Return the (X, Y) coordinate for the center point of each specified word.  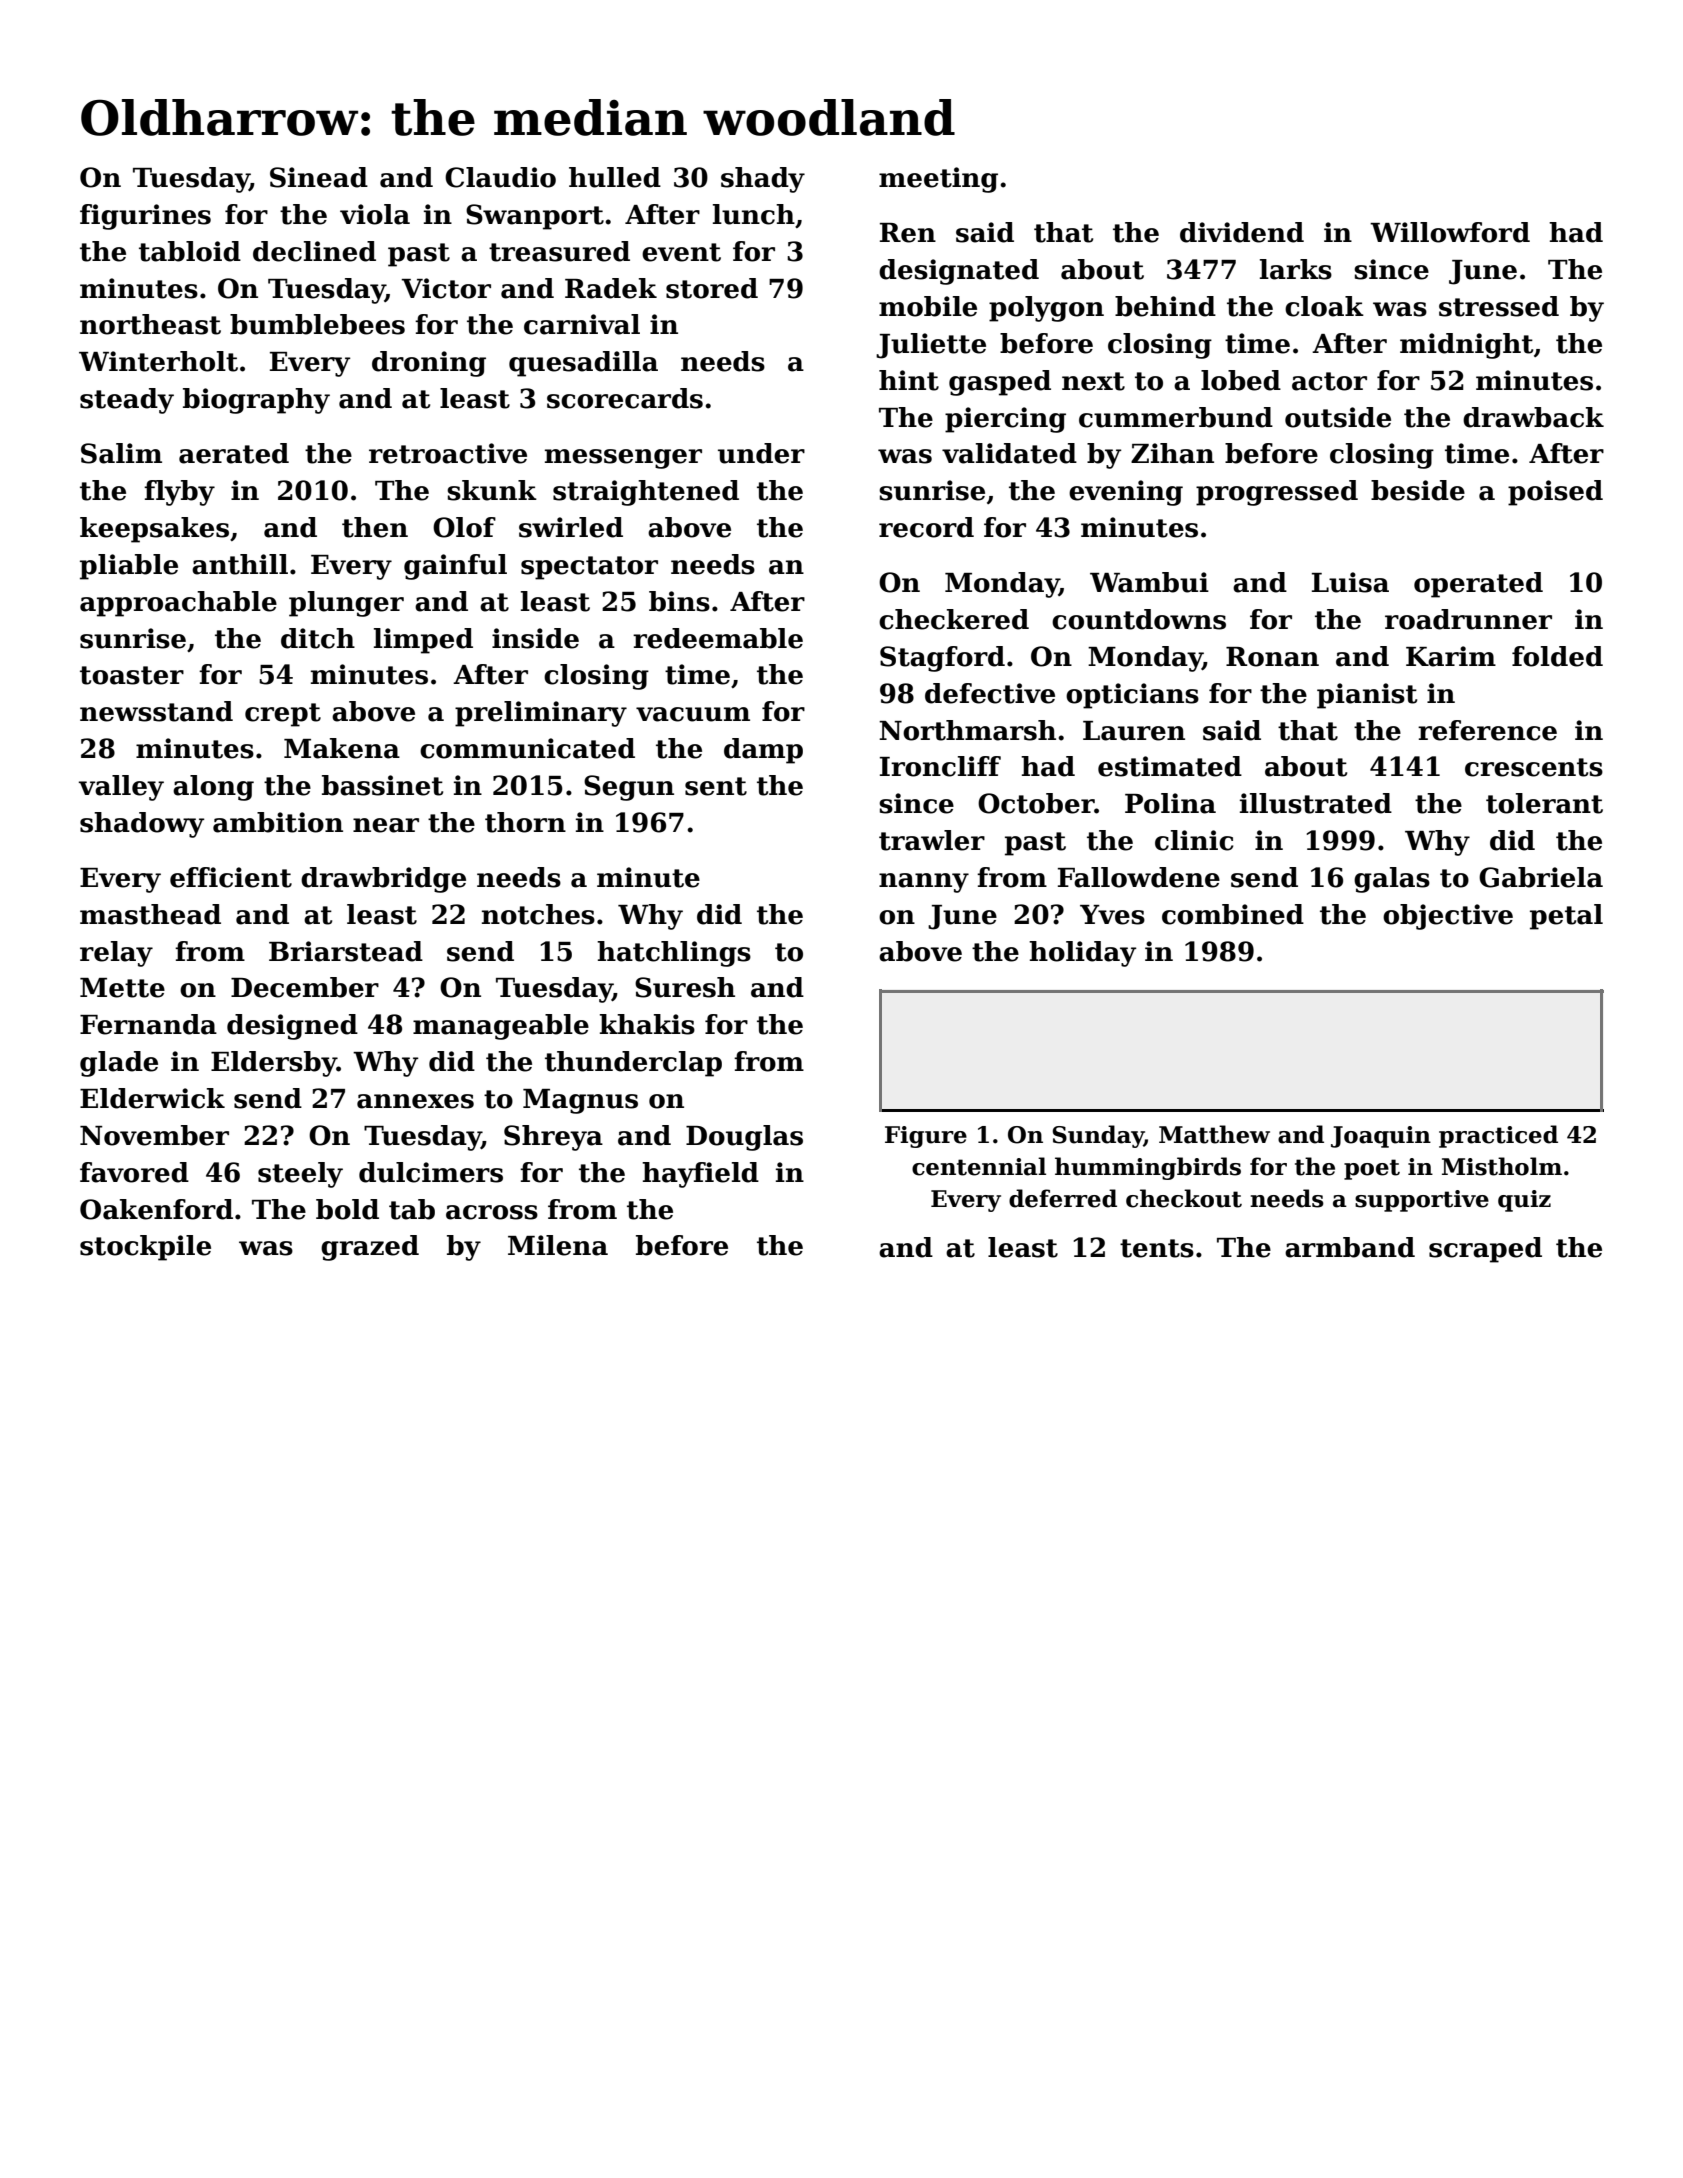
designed (292, 1027)
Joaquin (1381, 1137)
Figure (926, 1137)
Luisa (1350, 582)
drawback (1533, 417)
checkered (954, 619)
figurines (145, 217)
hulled (615, 177)
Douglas (744, 1138)
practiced (1498, 1136)
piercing (1005, 420)
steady (127, 401)
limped (423, 641)
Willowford (1450, 232)
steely (300, 1175)
